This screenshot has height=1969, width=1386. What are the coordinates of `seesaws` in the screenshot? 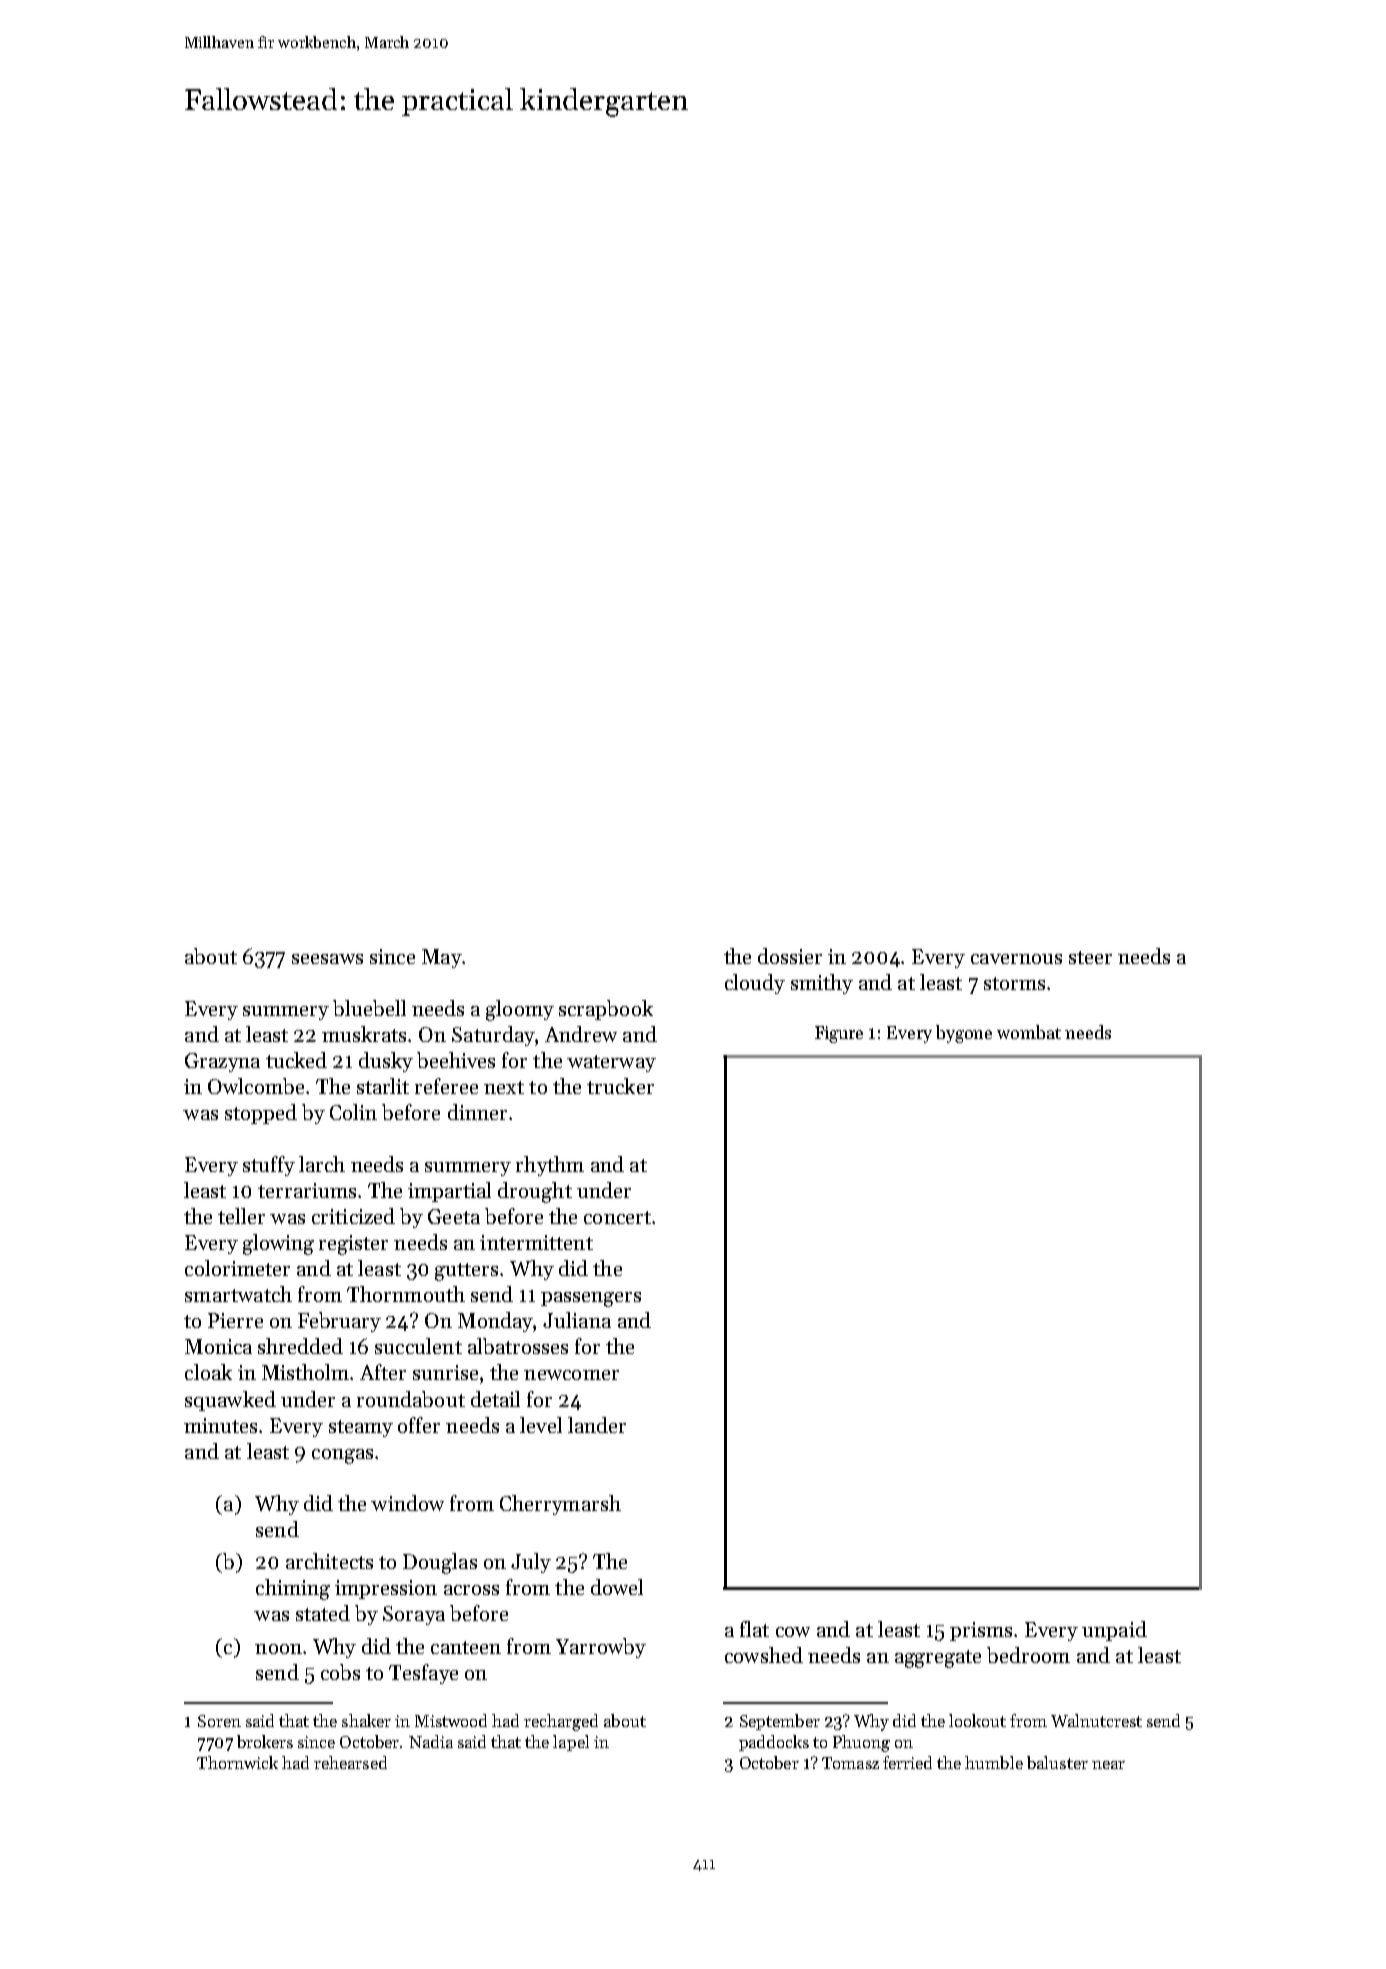 It's located at (327, 959).
